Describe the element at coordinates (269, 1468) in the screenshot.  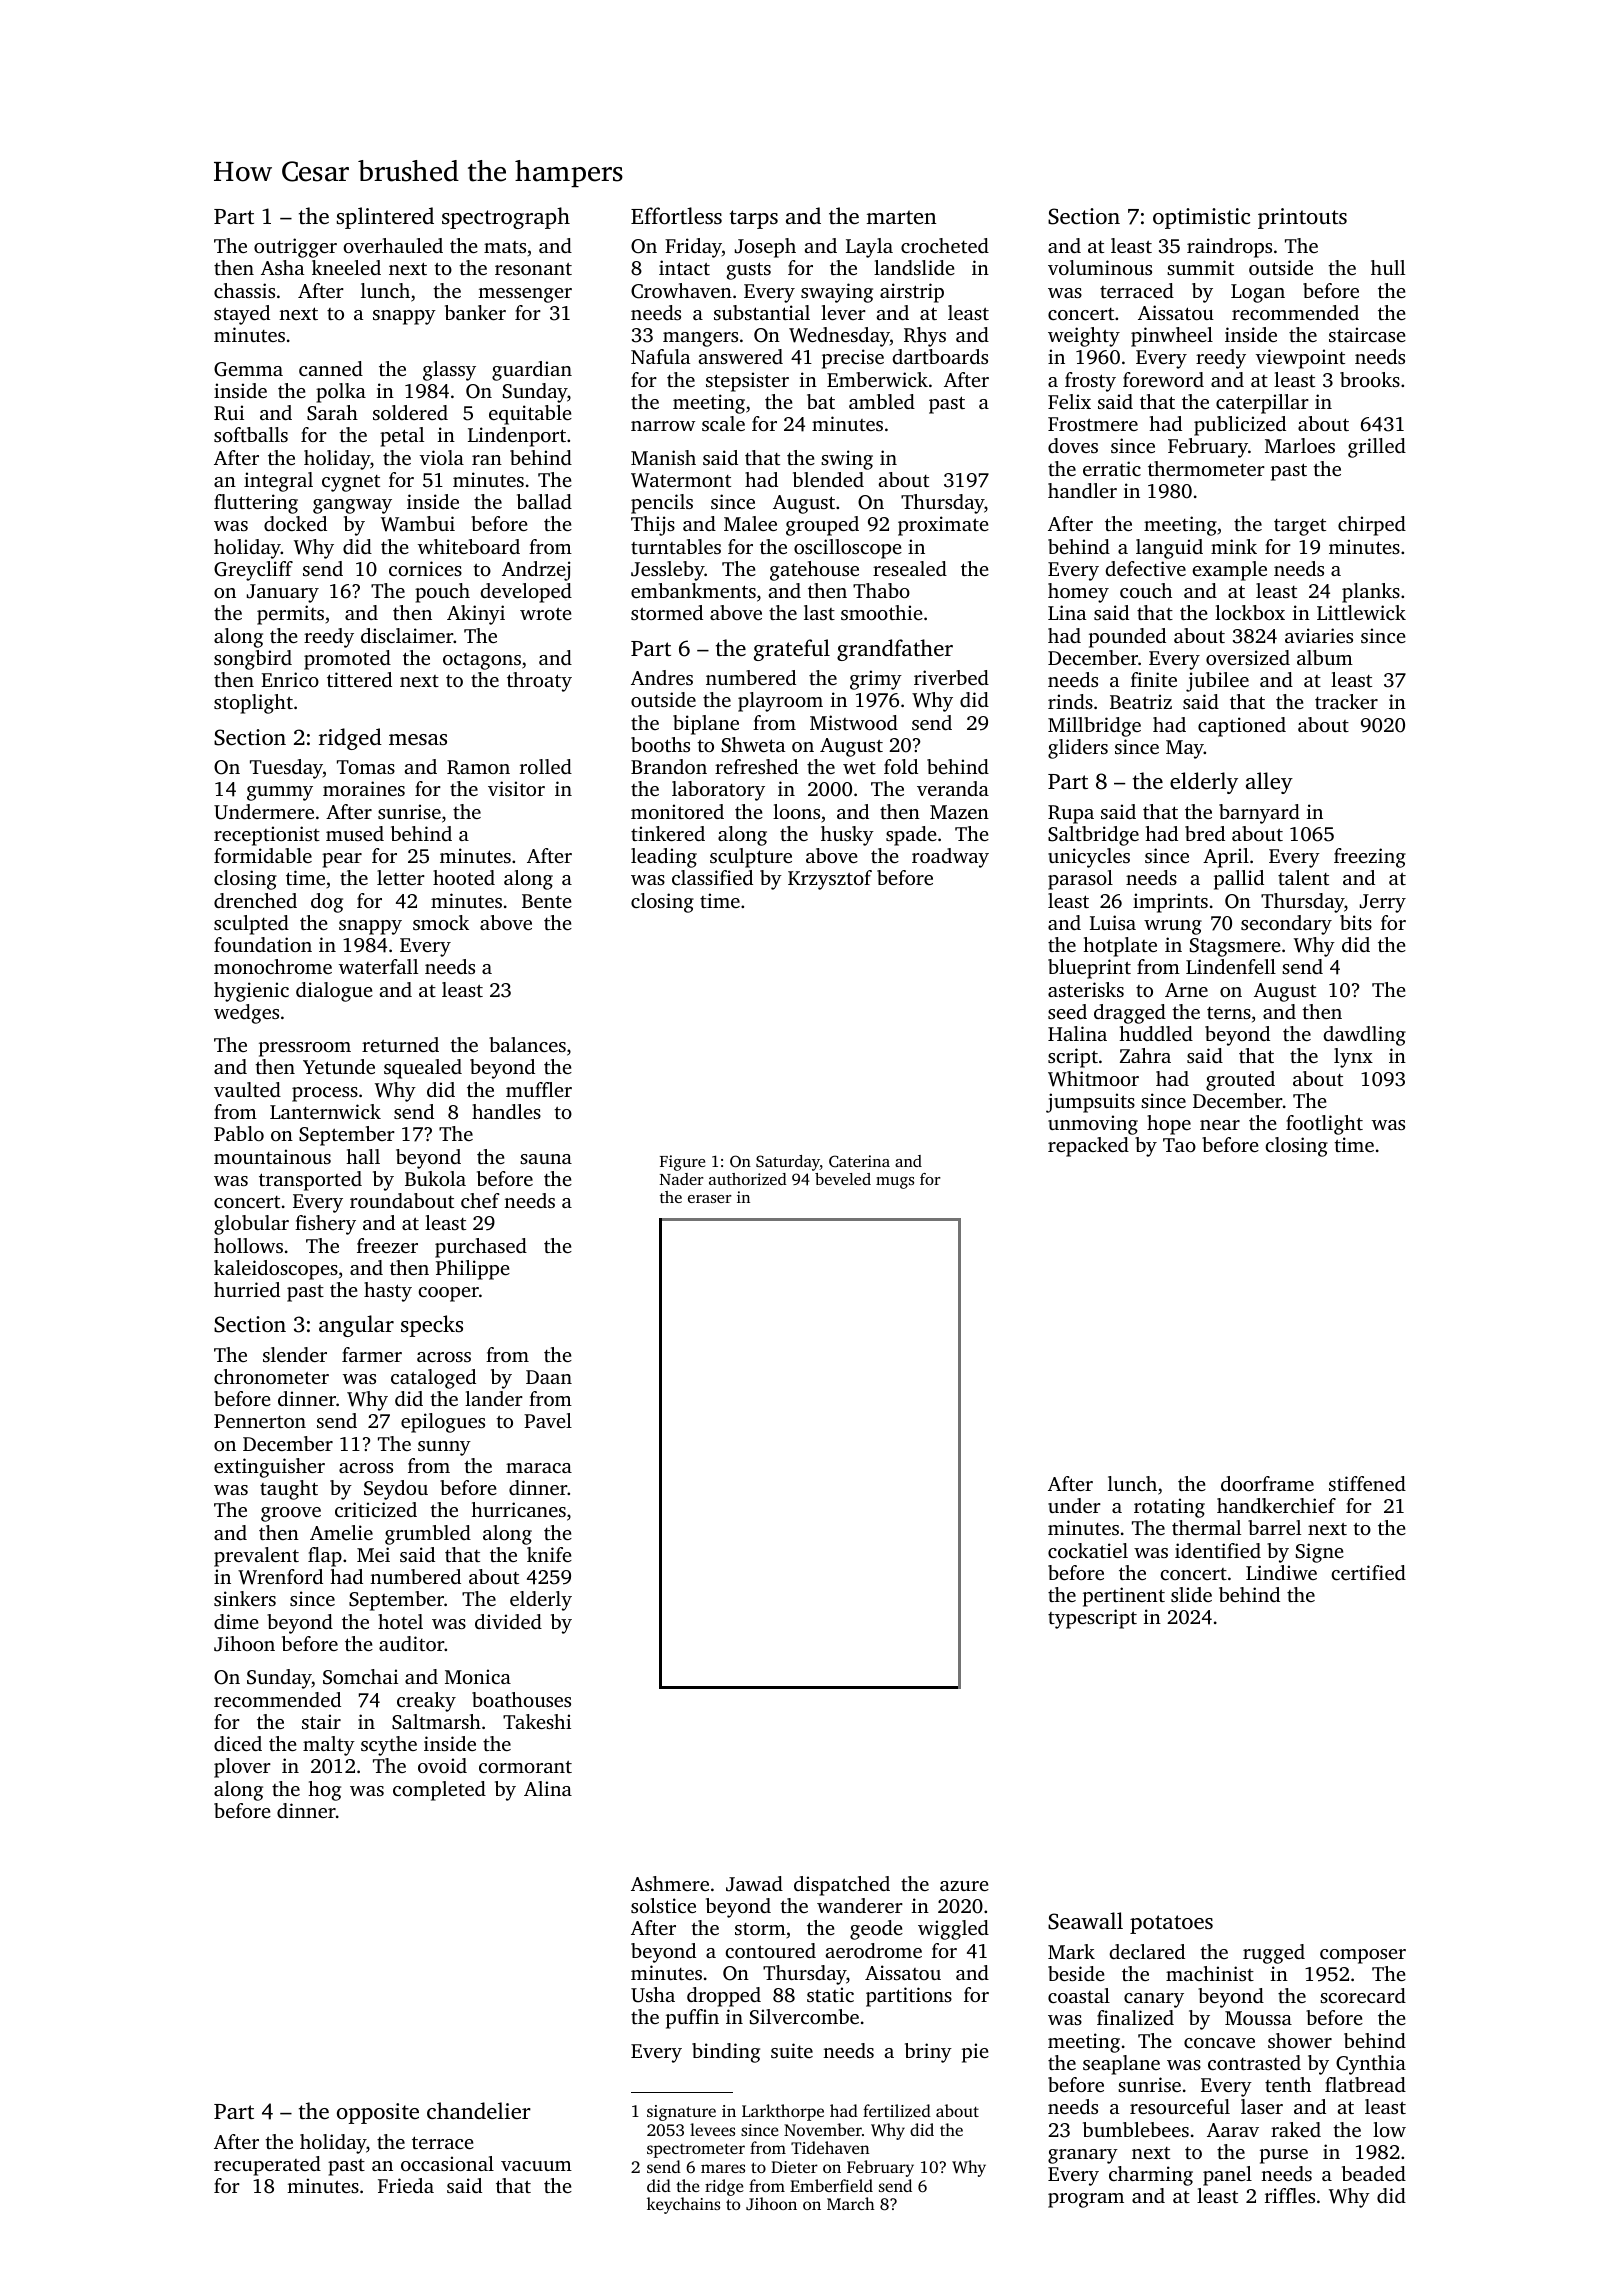
I see `extinguisher` at that location.
